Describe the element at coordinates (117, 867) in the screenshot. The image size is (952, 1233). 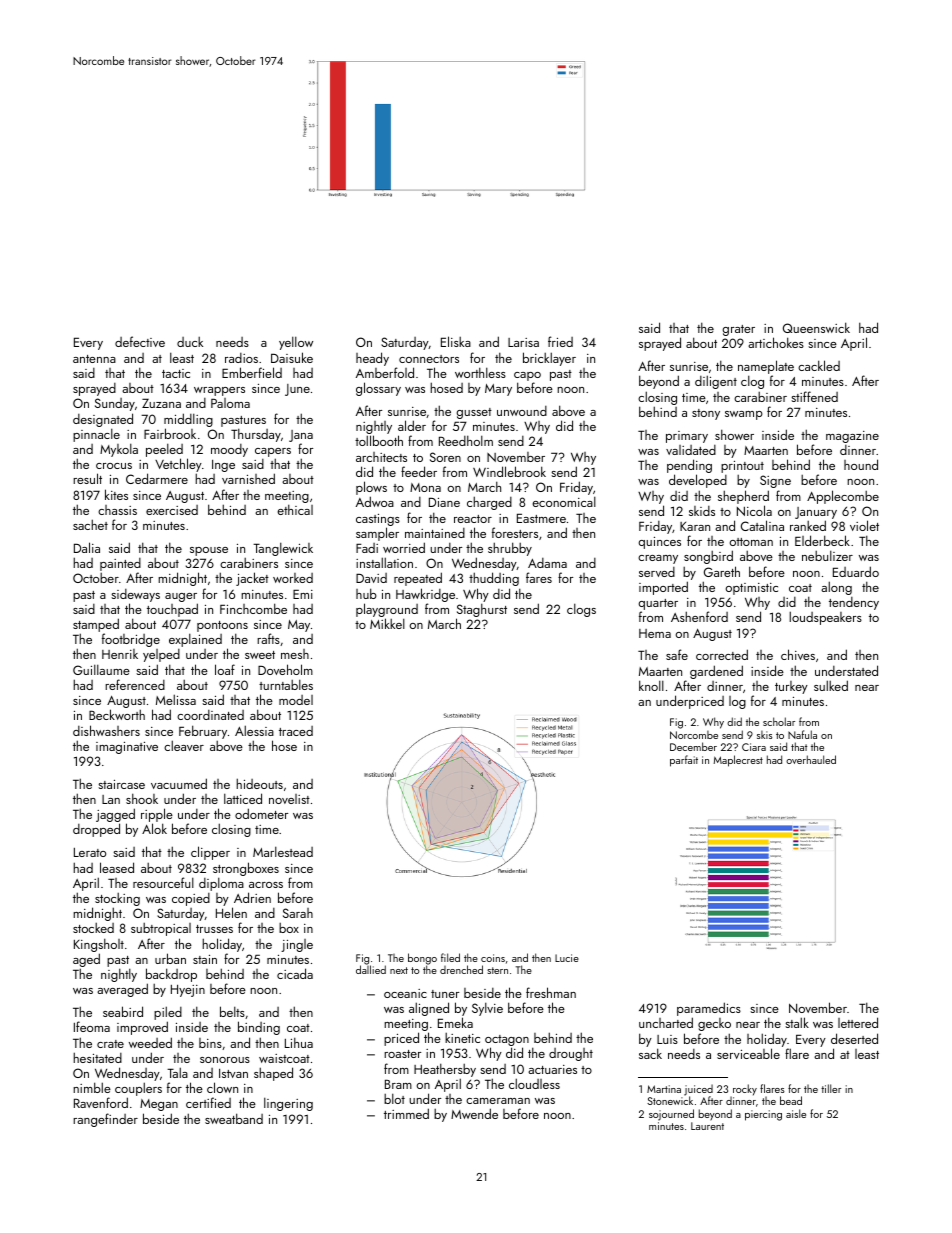
I see `leased` at that location.
